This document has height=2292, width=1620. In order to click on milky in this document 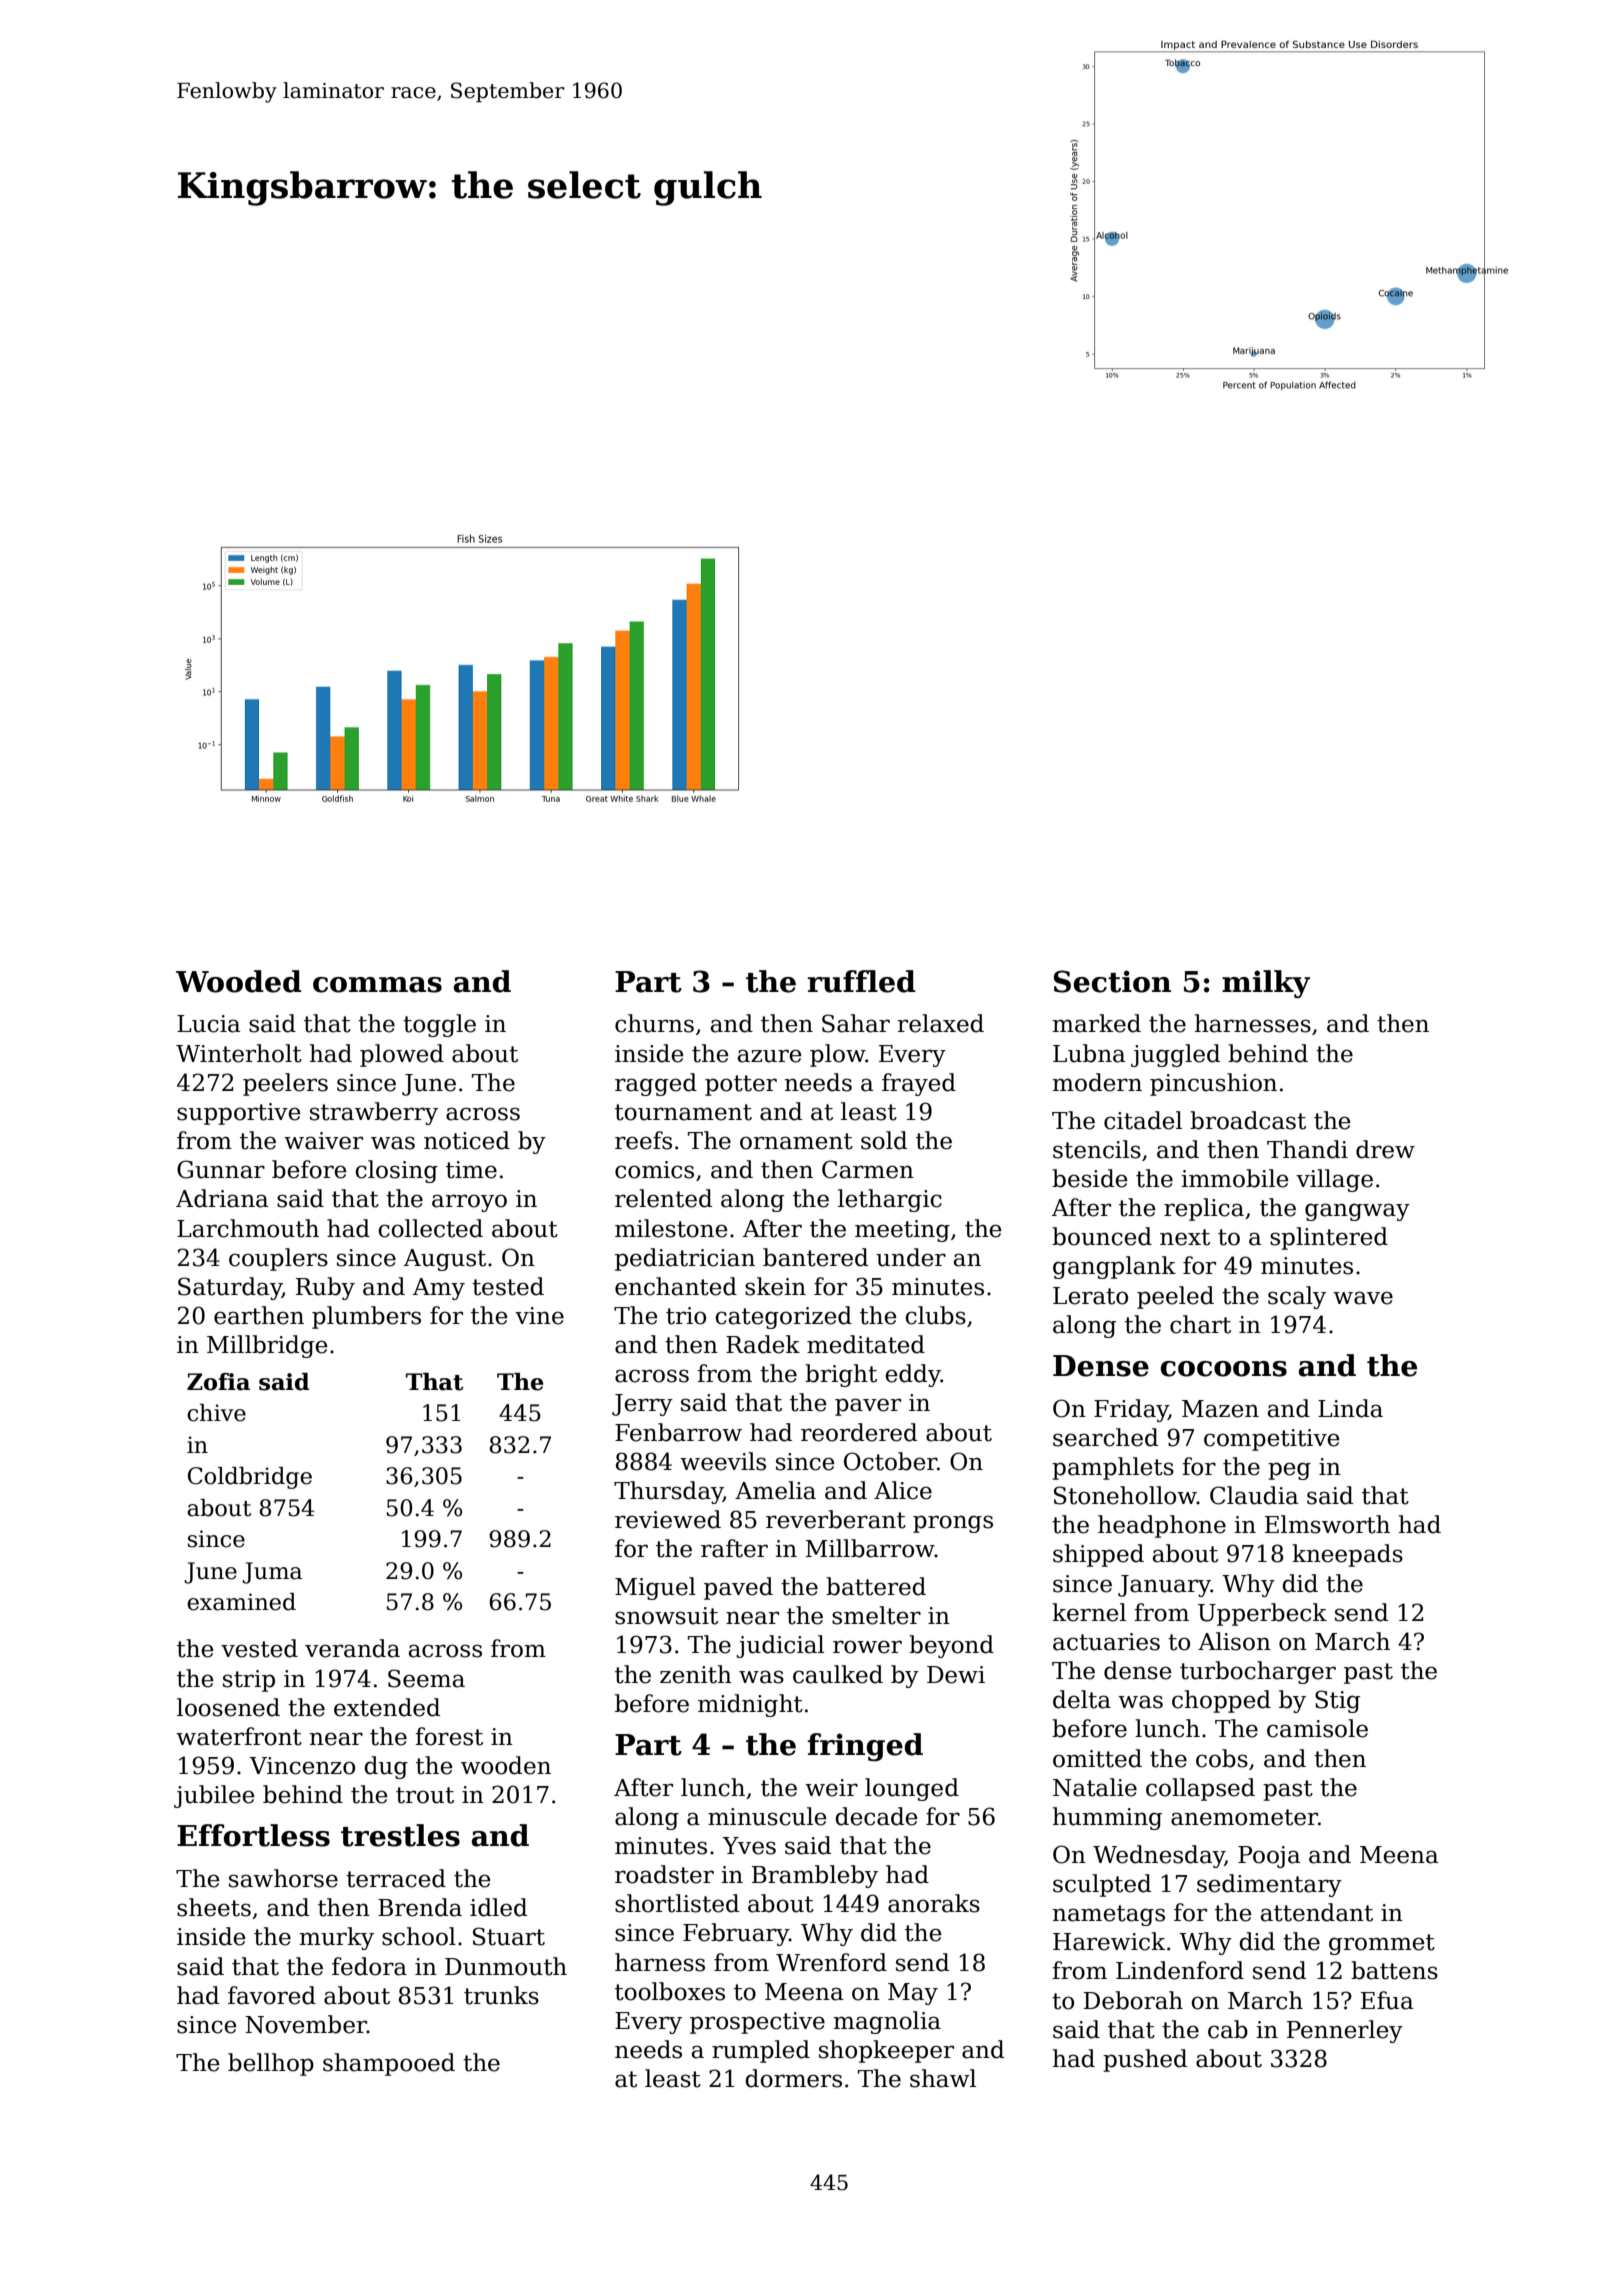, I will do `click(1266, 984)`.
